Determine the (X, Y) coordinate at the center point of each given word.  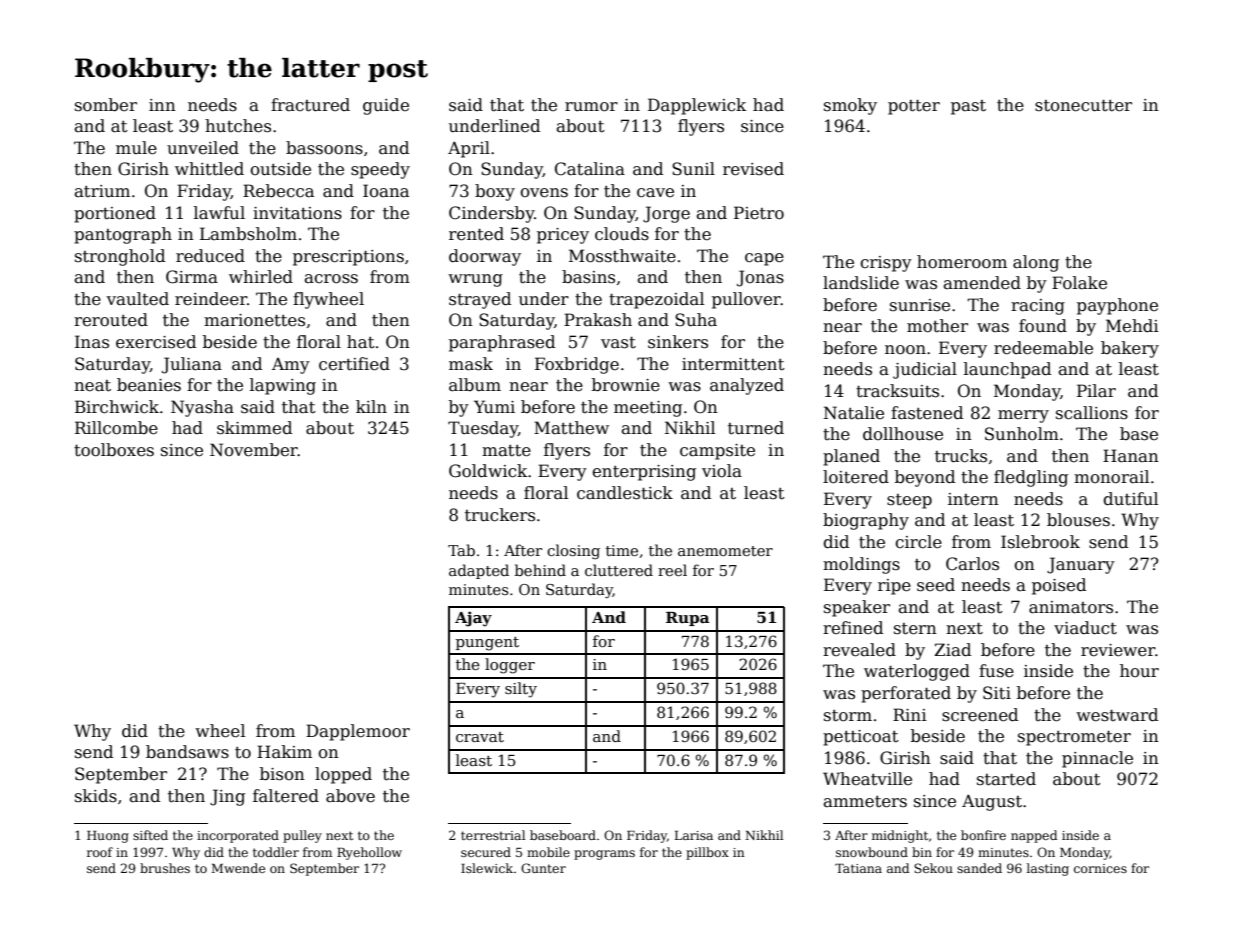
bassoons (324, 148)
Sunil (693, 169)
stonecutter (1083, 106)
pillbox (707, 853)
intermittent (733, 364)
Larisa (694, 835)
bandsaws (187, 752)
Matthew (571, 428)
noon (905, 350)
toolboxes (114, 450)
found (1043, 326)
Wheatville (867, 779)
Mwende (238, 868)
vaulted (137, 299)
